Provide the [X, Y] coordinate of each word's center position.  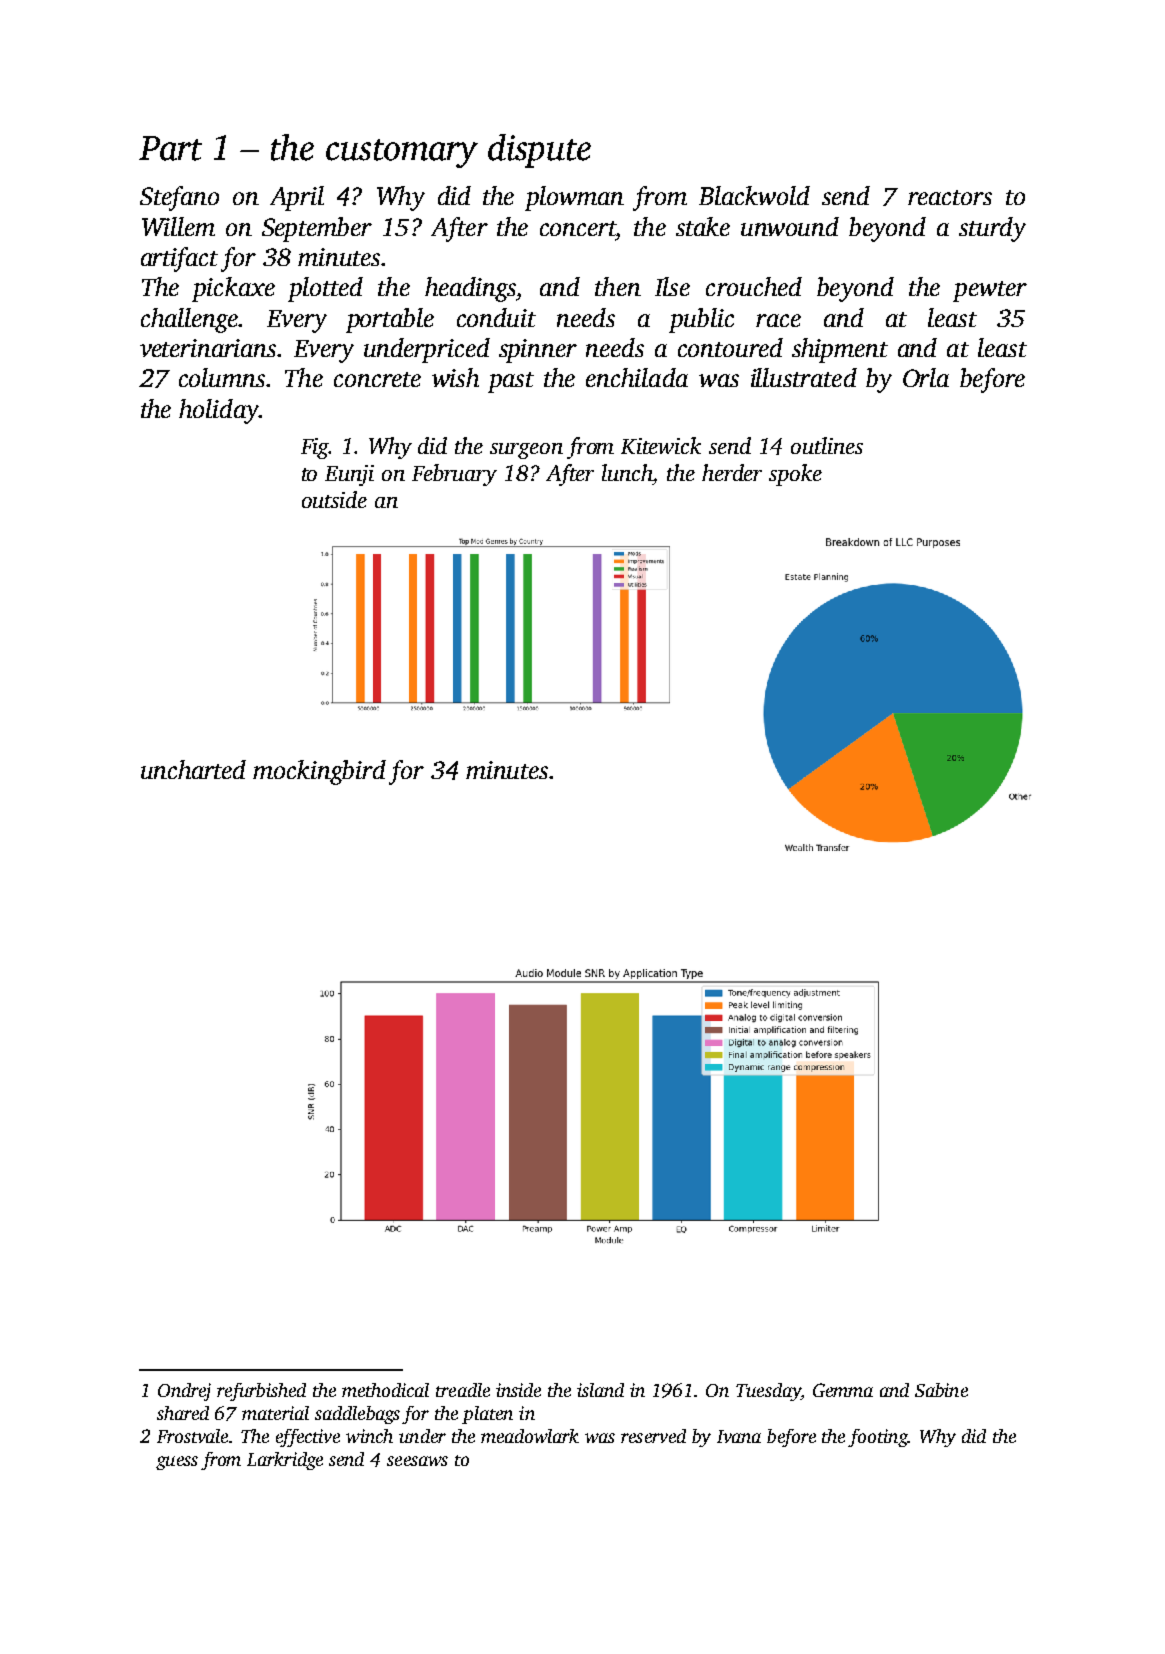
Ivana [739, 1436]
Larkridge [285, 1461]
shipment [840, 350]
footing [878, 1438]
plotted [325, 289]
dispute [539, 151]
